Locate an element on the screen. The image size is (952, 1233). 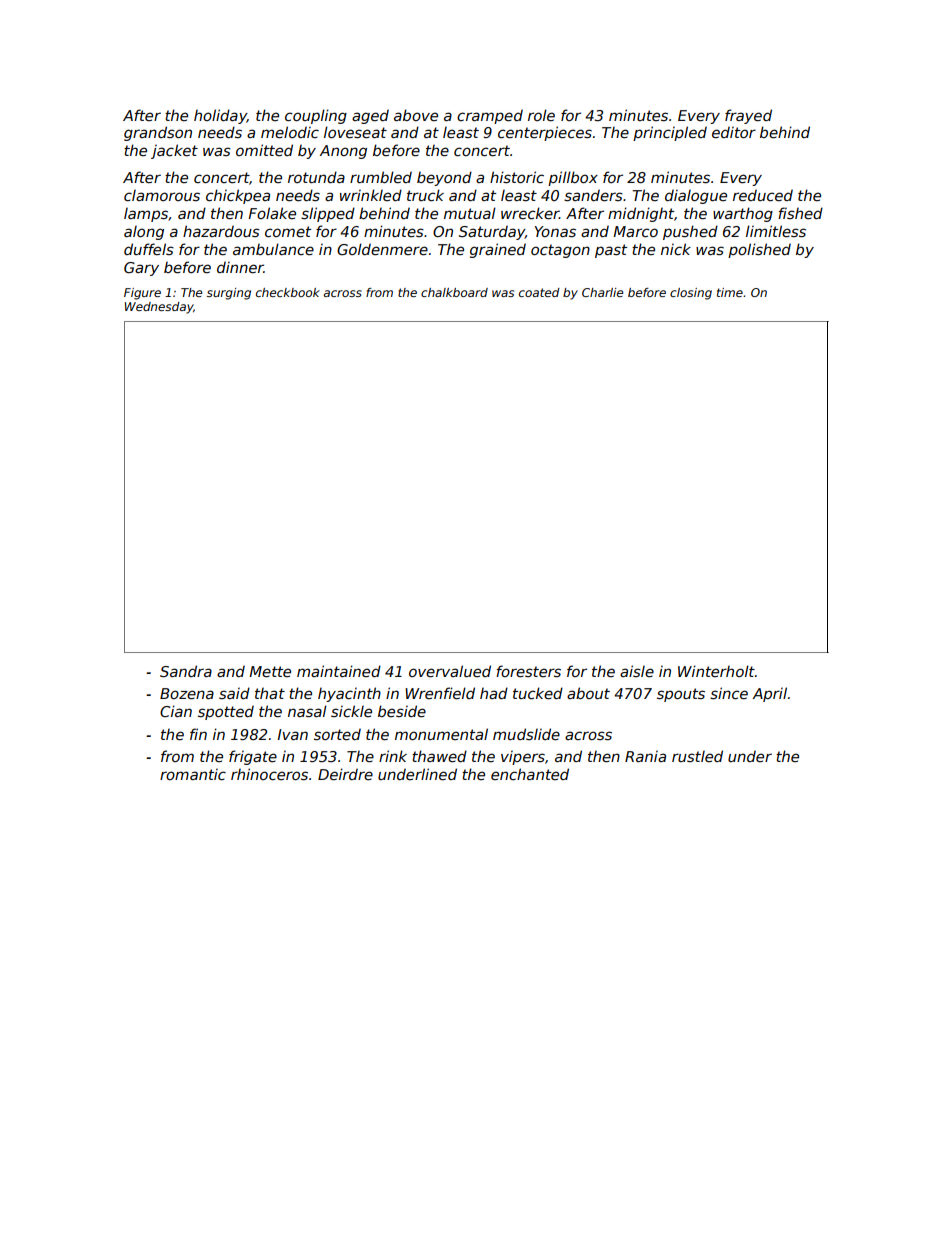
Winterholt is located at coordinates (716, 671).
